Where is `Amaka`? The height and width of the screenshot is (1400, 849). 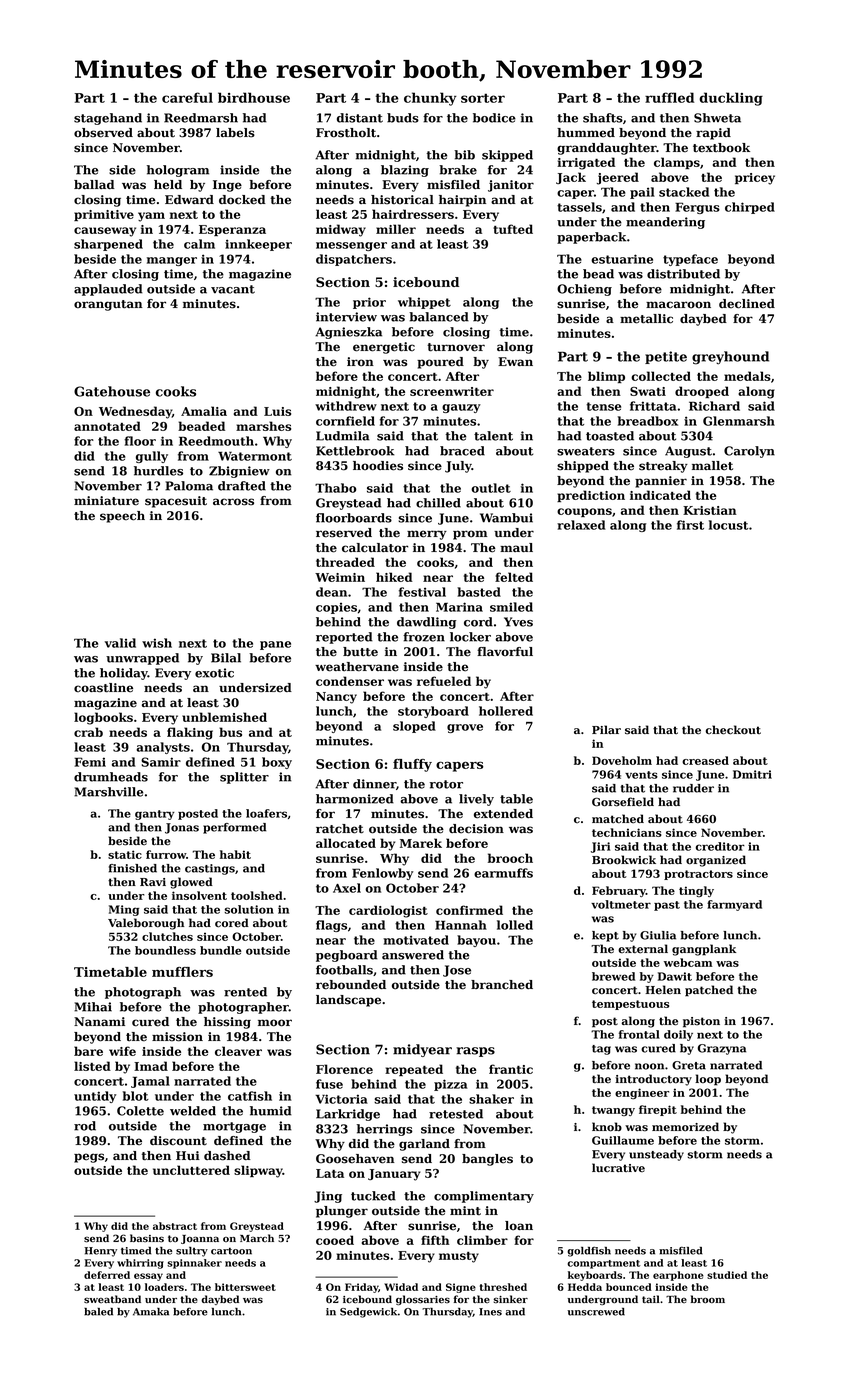 Amaka is located at coordinates (151, 1312).
